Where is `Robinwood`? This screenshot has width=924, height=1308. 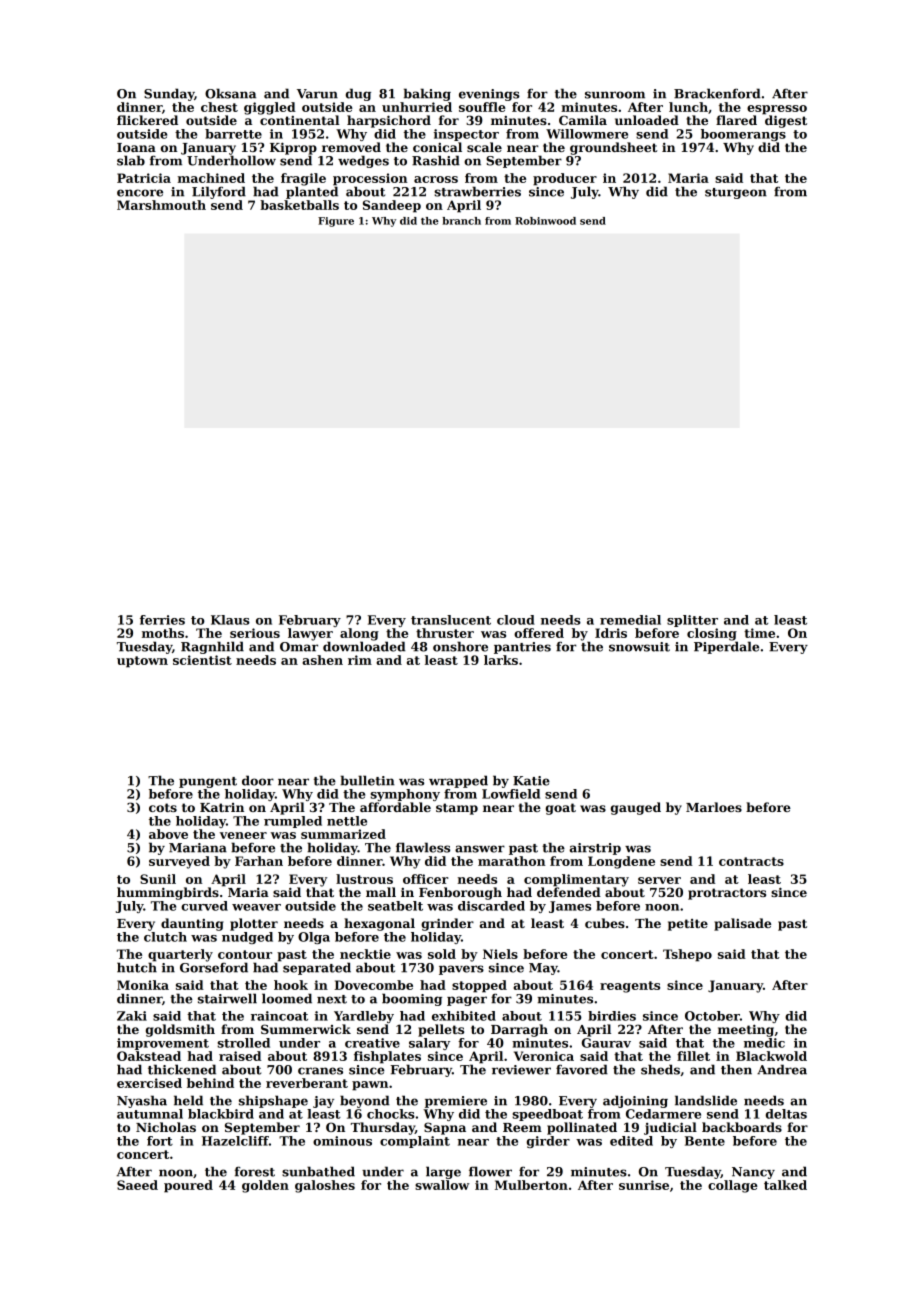
Robinwood is located at coordinates (545, 221).
